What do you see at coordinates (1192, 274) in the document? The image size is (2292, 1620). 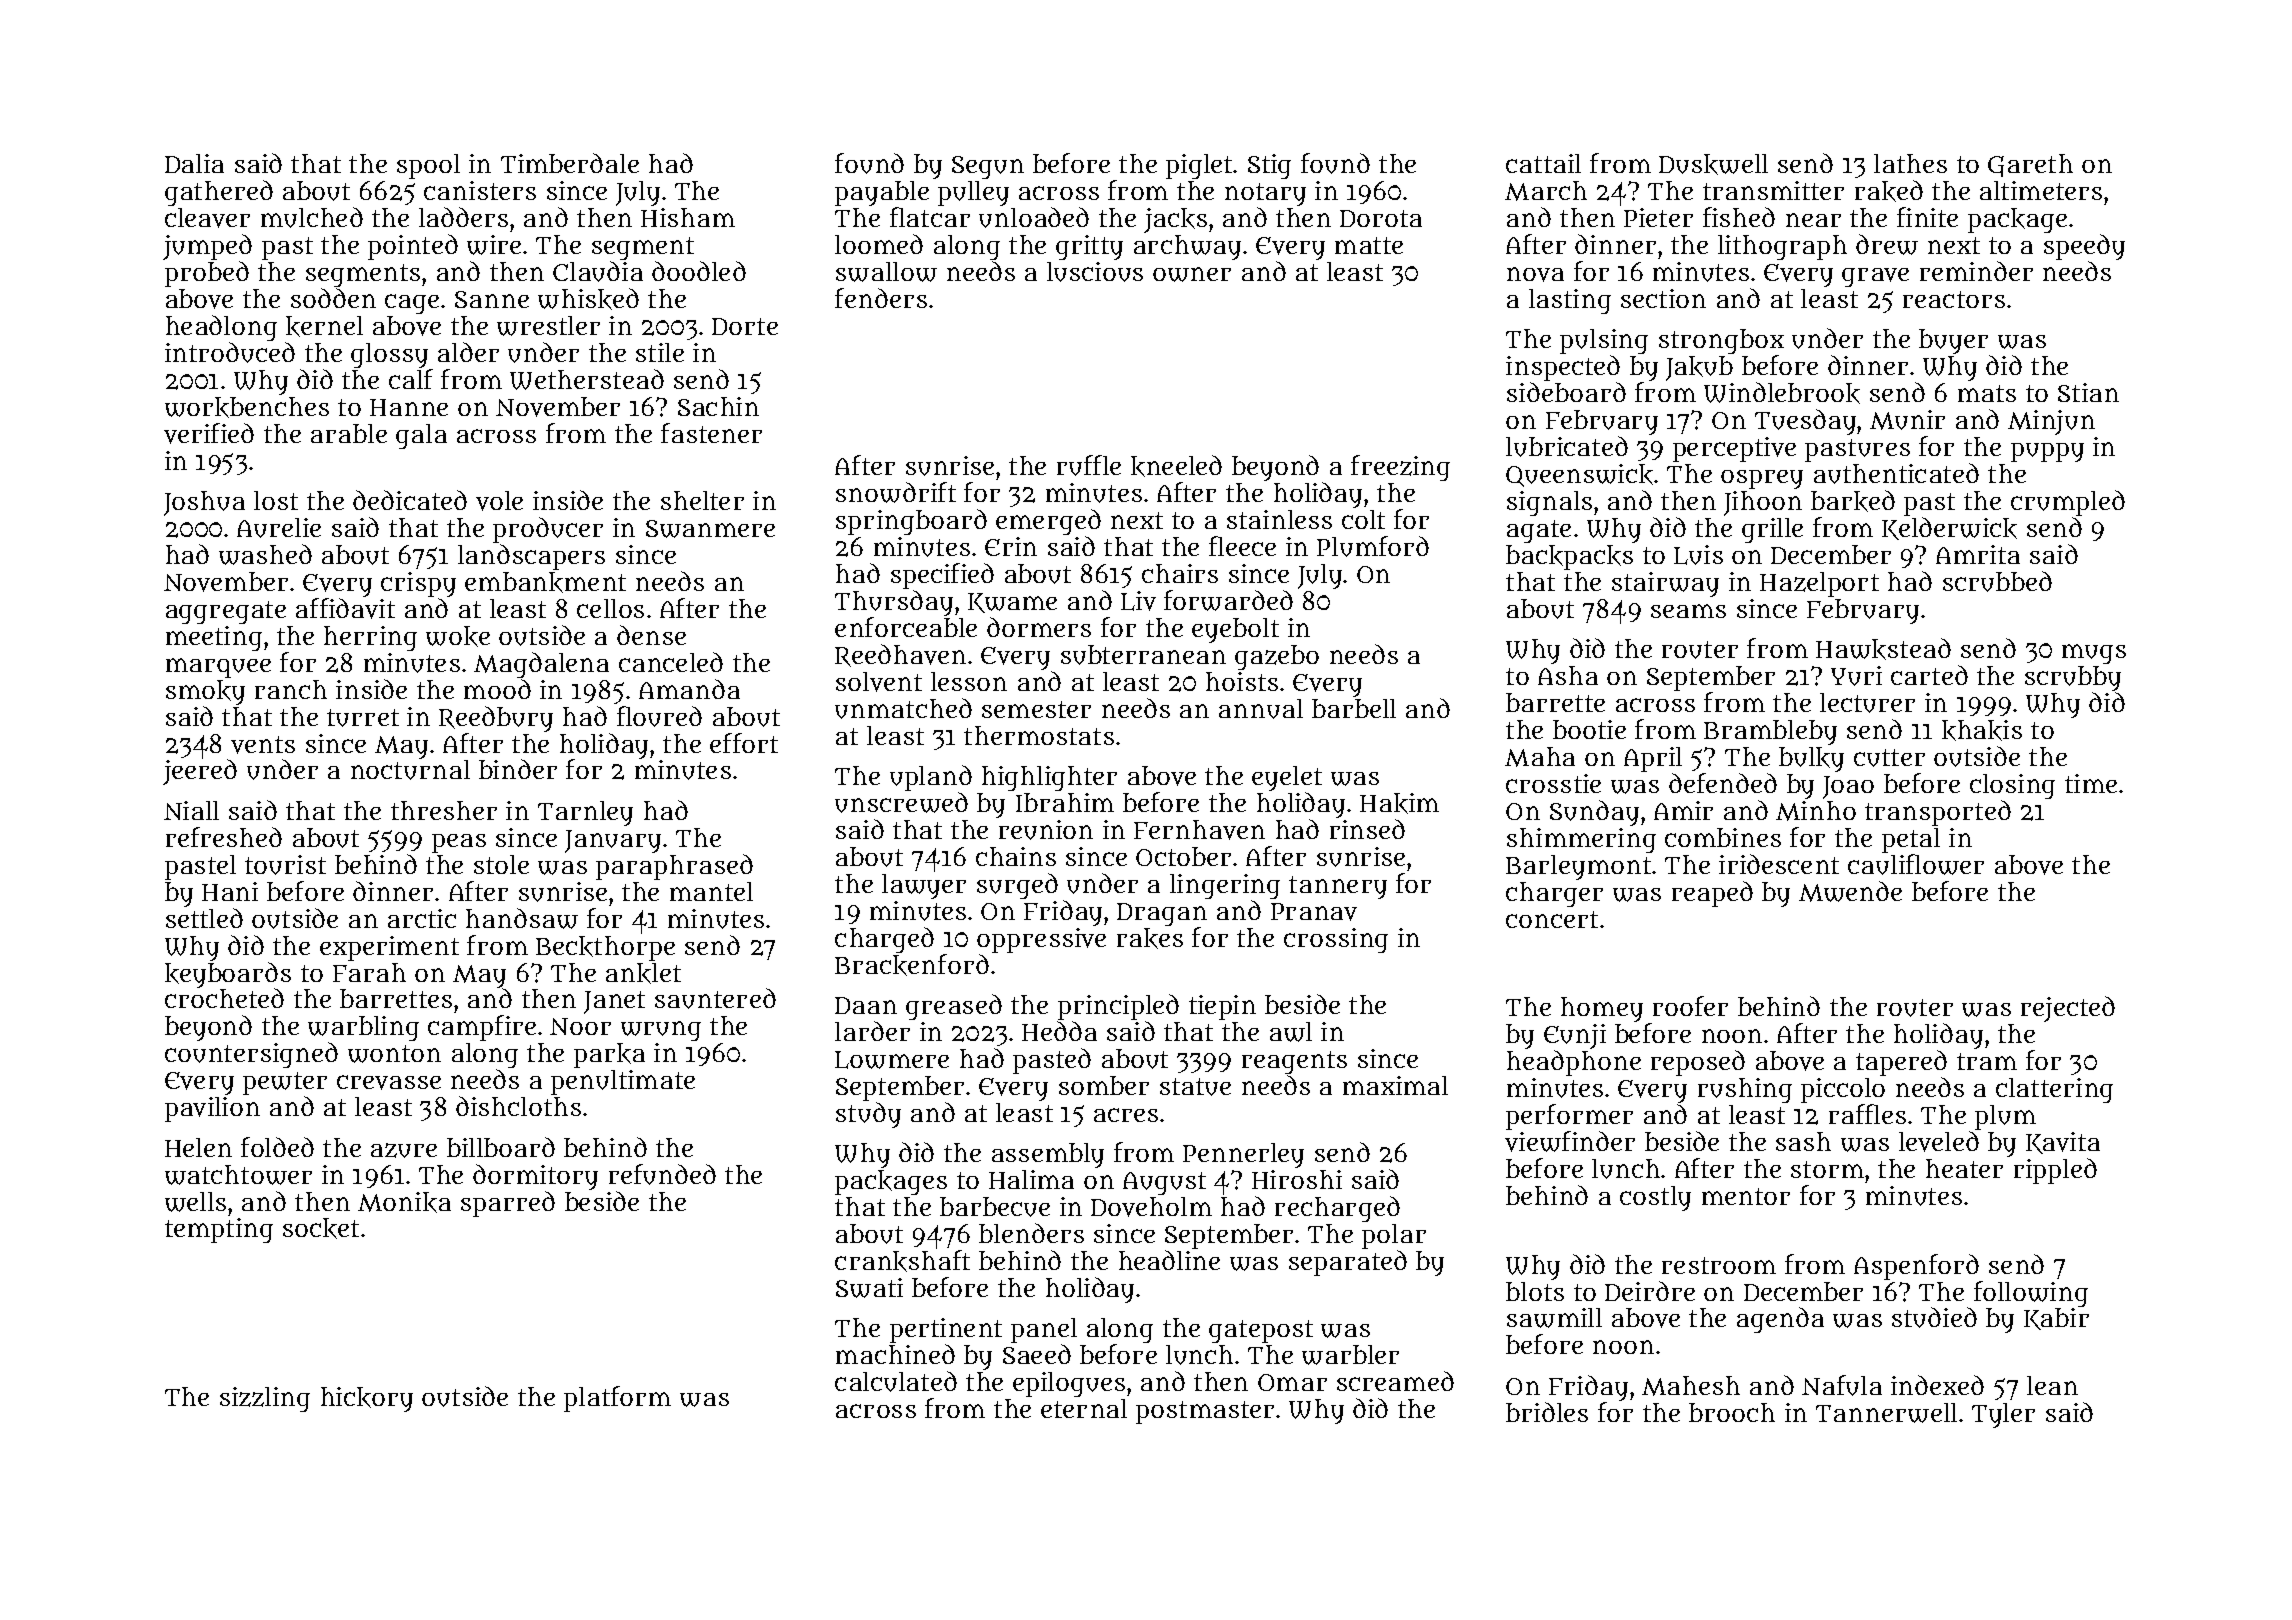 I see `owner` at bounding box center [1192, 274].
